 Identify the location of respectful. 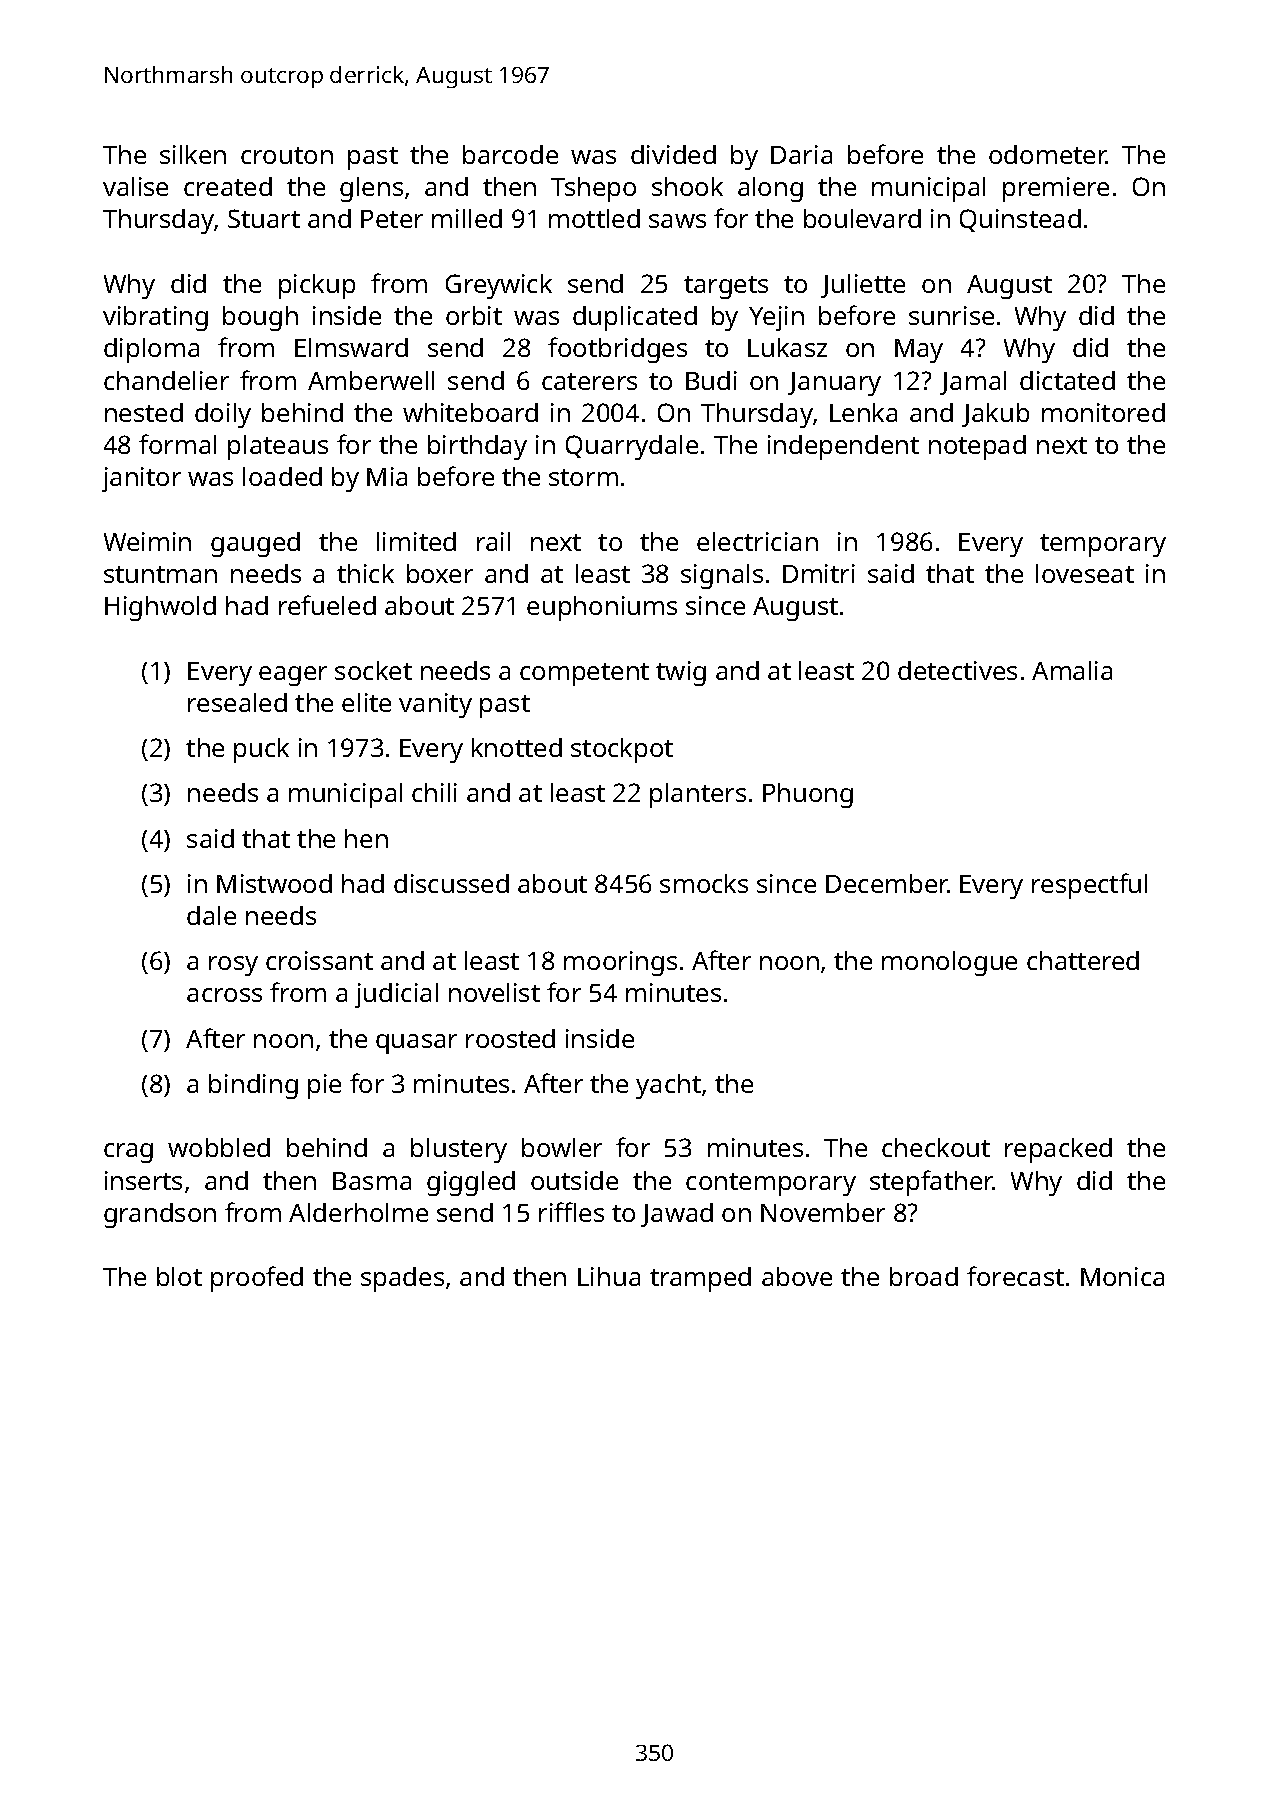
(1089, 886).
